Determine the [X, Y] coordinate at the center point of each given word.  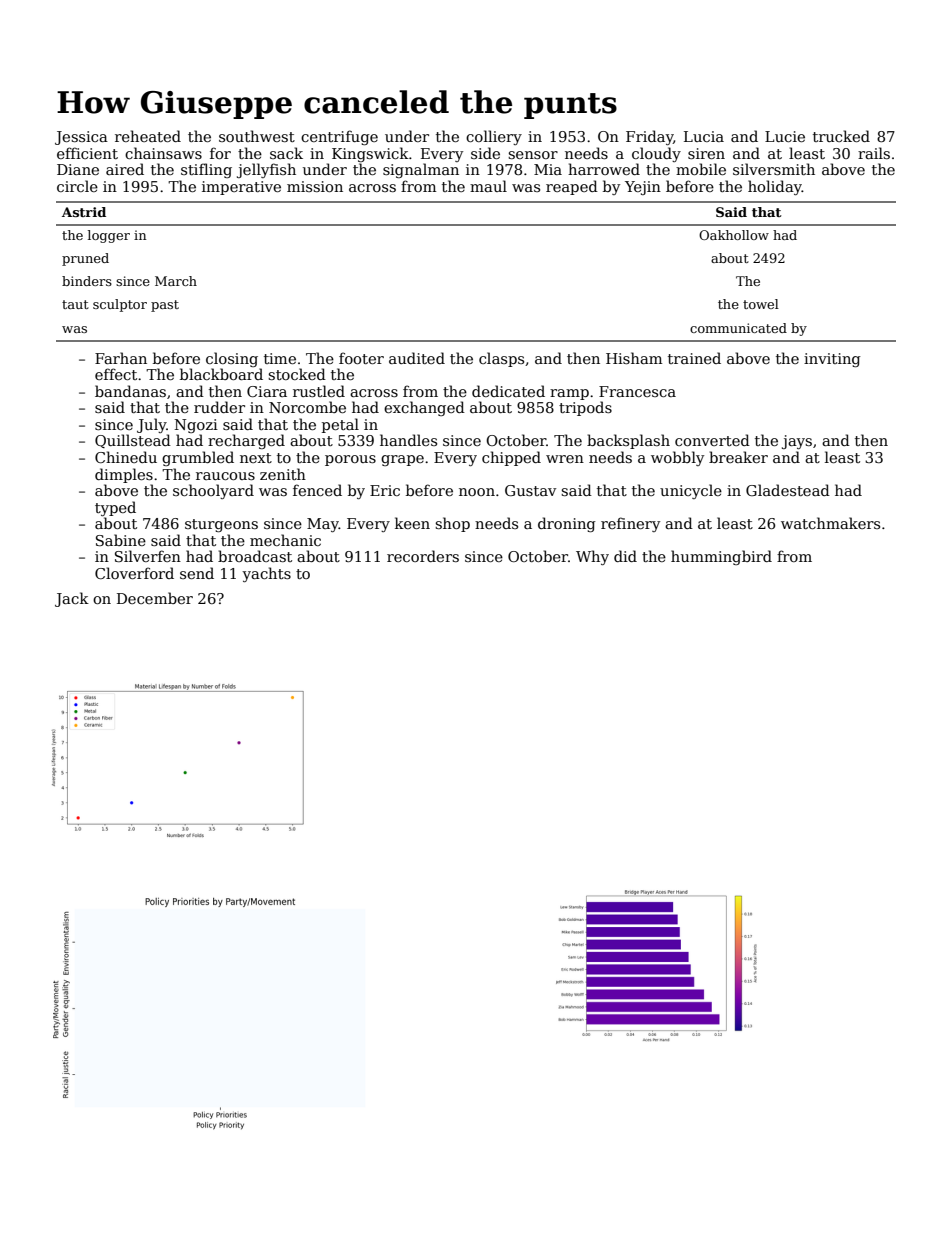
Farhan [121, 358]
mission [315, 186]
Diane [78, 169]
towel [761, 304]
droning [567, 524]
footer [361, 358]
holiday [775, 187]
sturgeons [221, 525]
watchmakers [830, 523]
